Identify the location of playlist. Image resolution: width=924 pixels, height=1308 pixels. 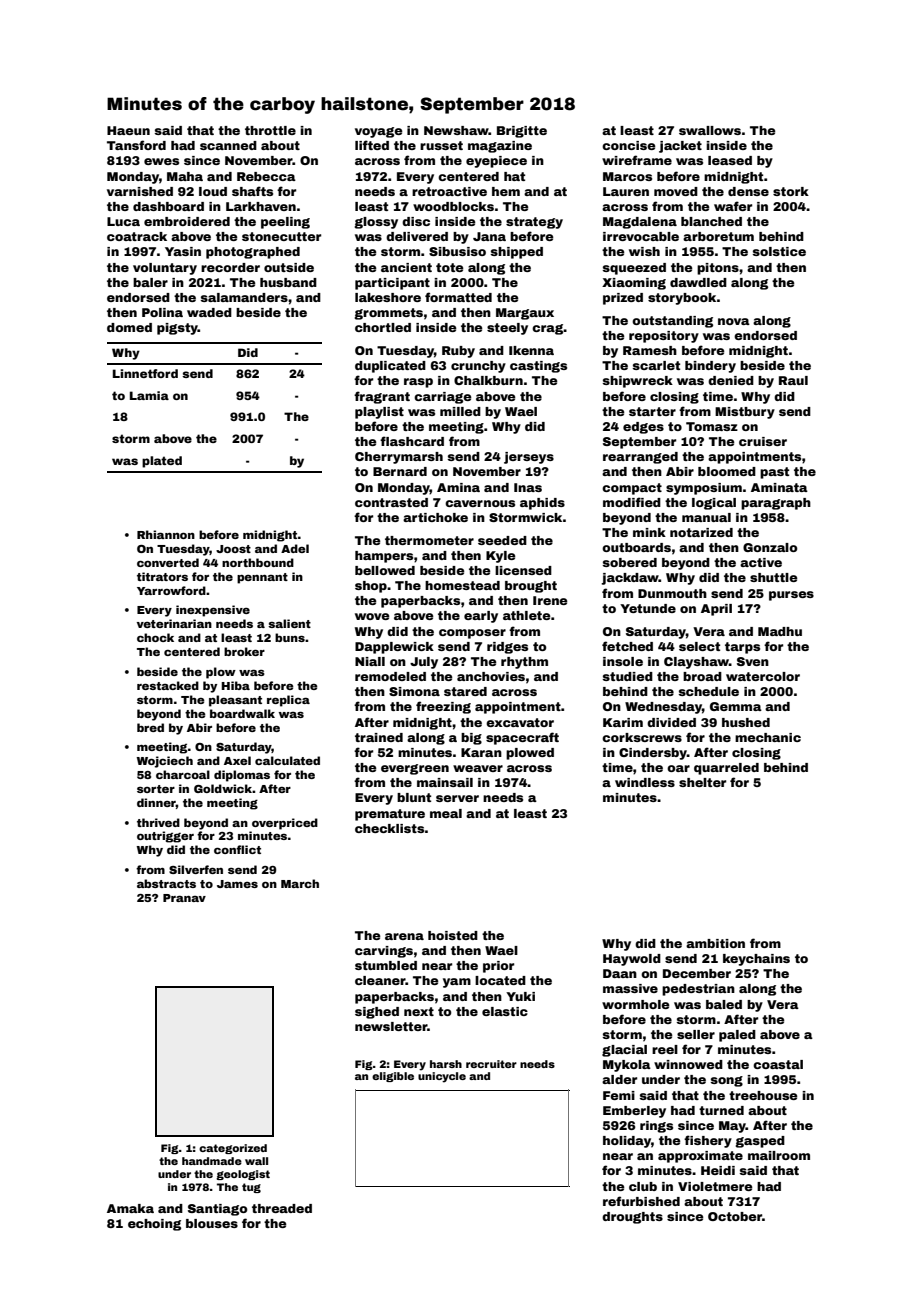
(379, 413).
